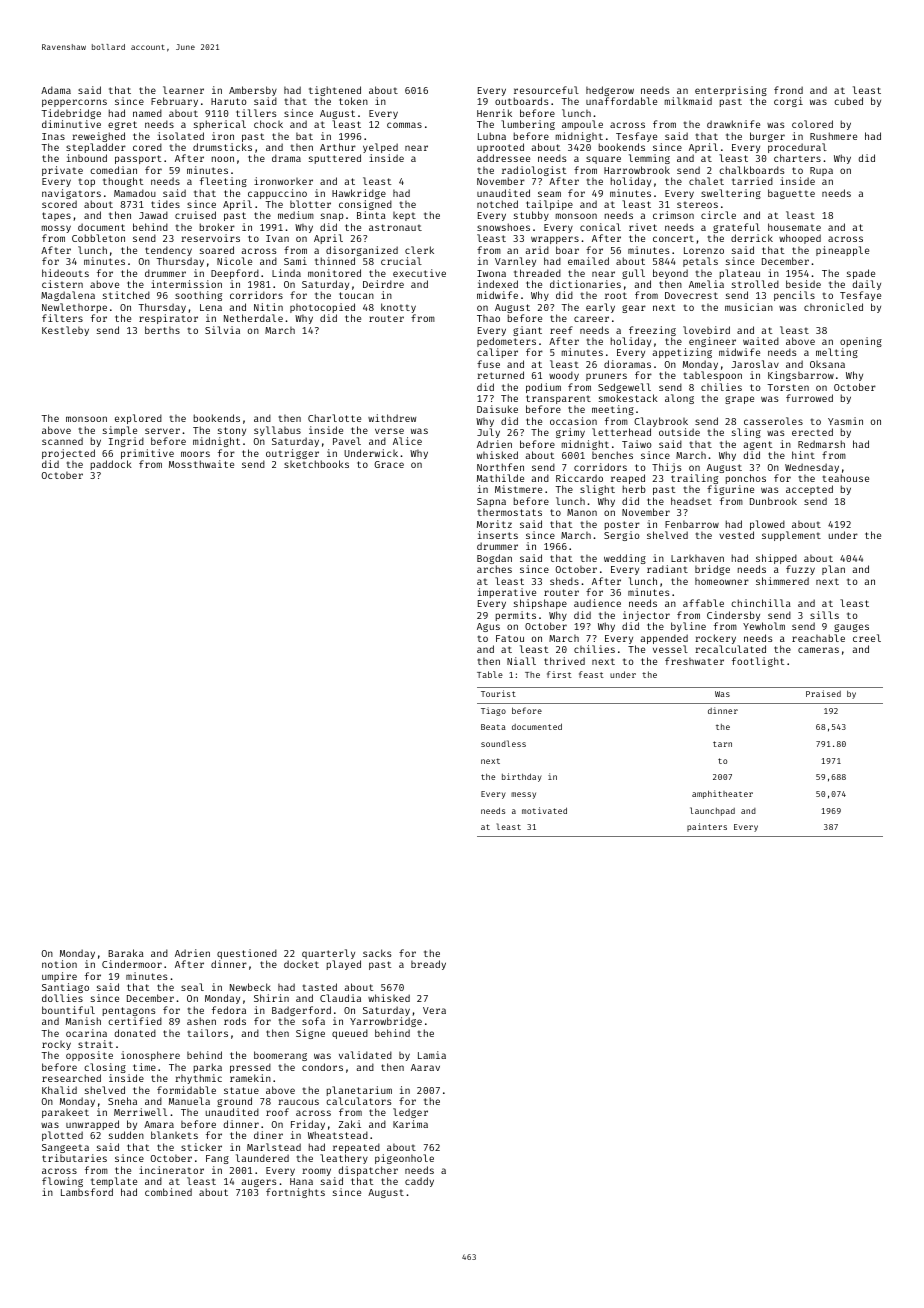 The width and height of the screenshot is (924, 1308). I want to click on yelped, so click(380, 148).
